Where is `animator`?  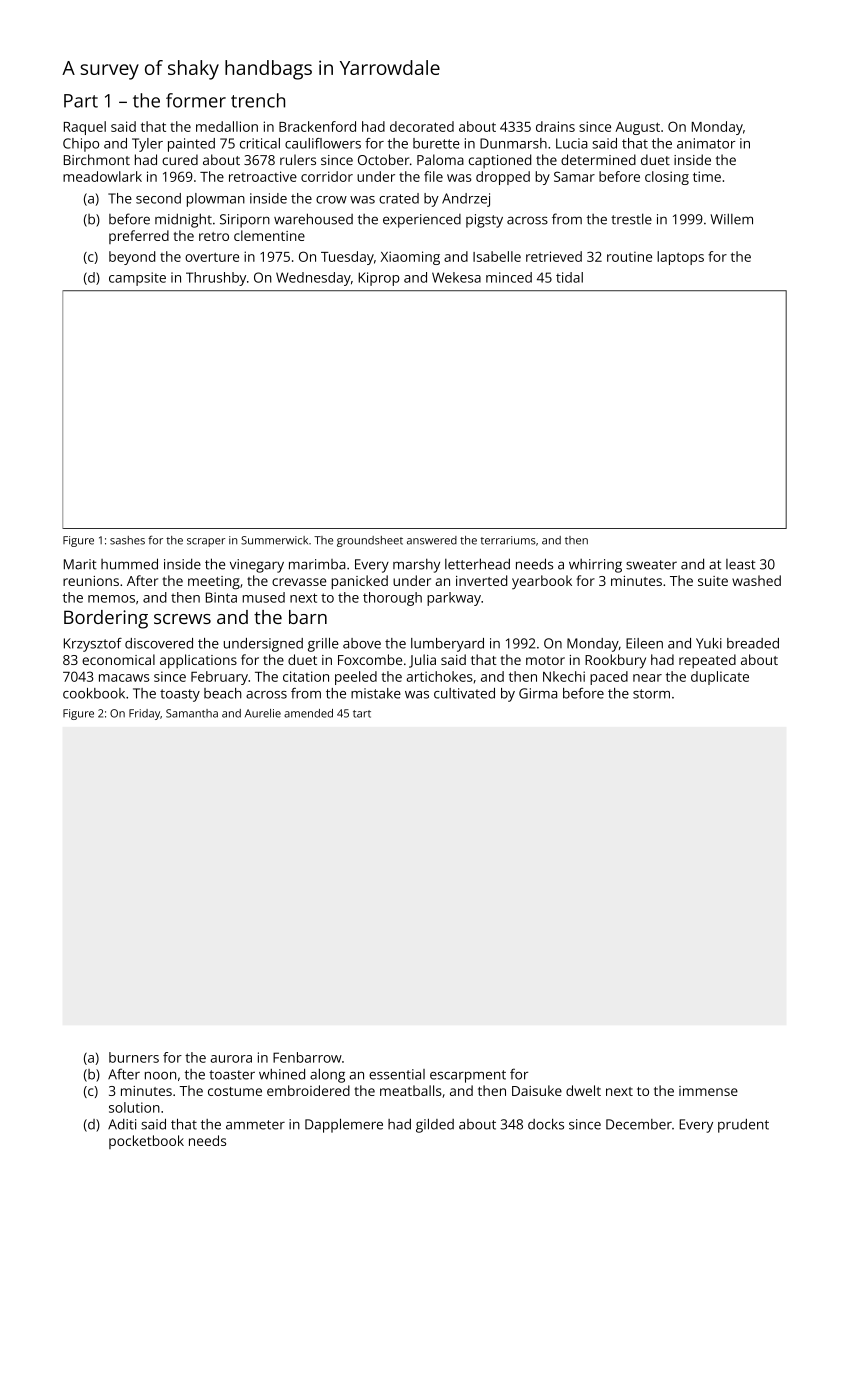
animator is located at coordinates (706, 143).
